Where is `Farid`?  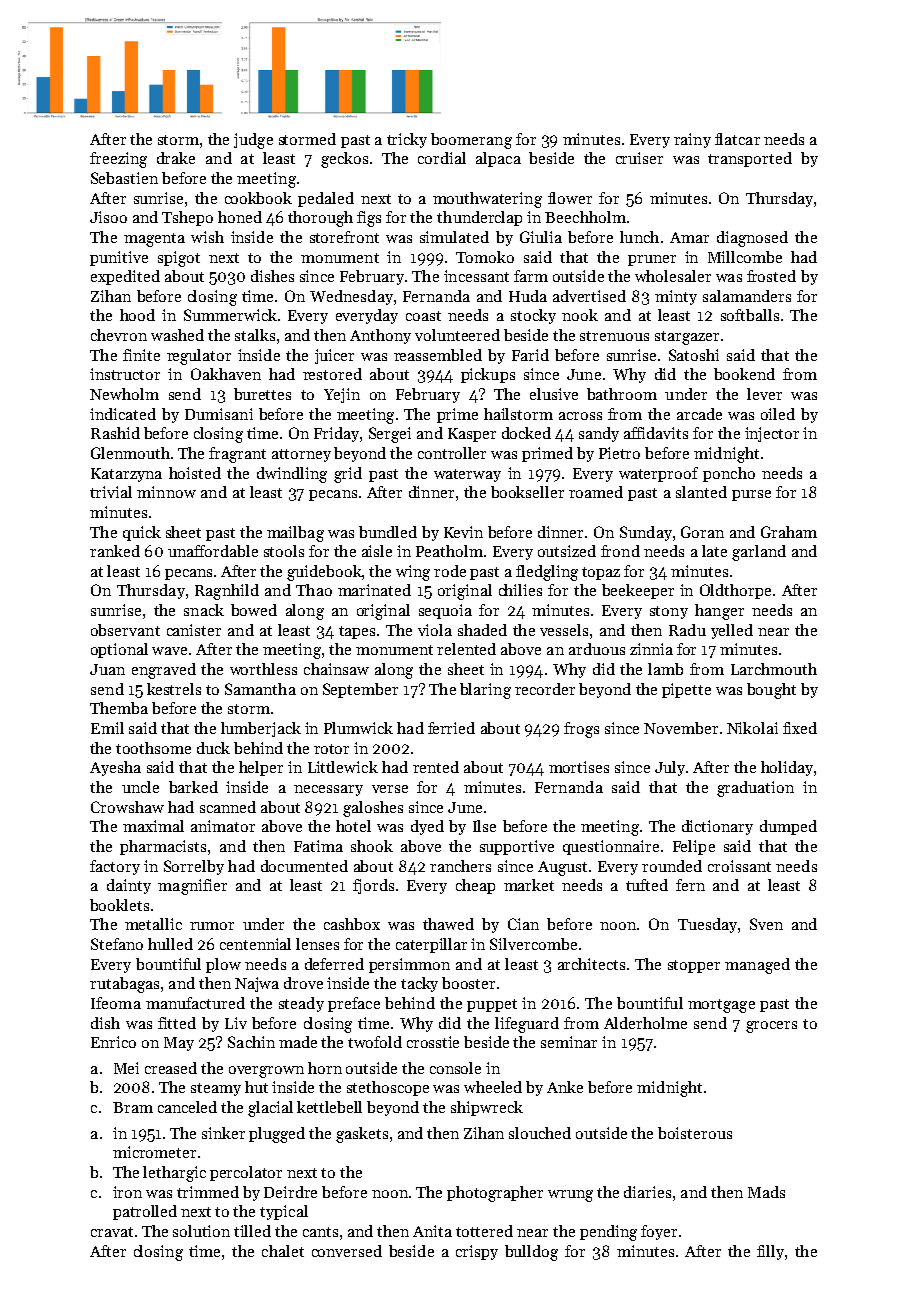
Farid is located at coordinates (530, 355).
